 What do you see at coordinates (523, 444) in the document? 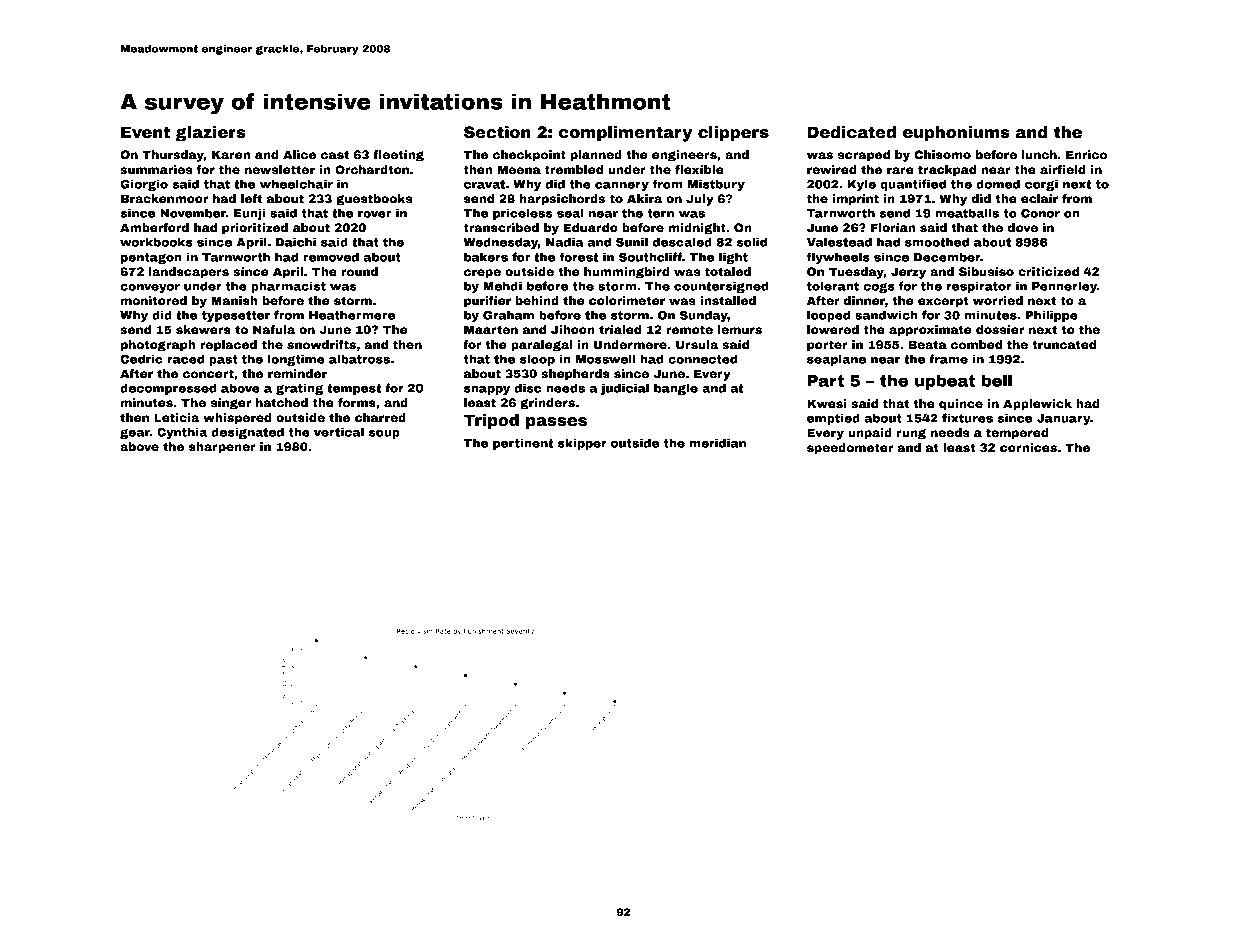
I see `pertinent` at bounding box center [523, 444].
